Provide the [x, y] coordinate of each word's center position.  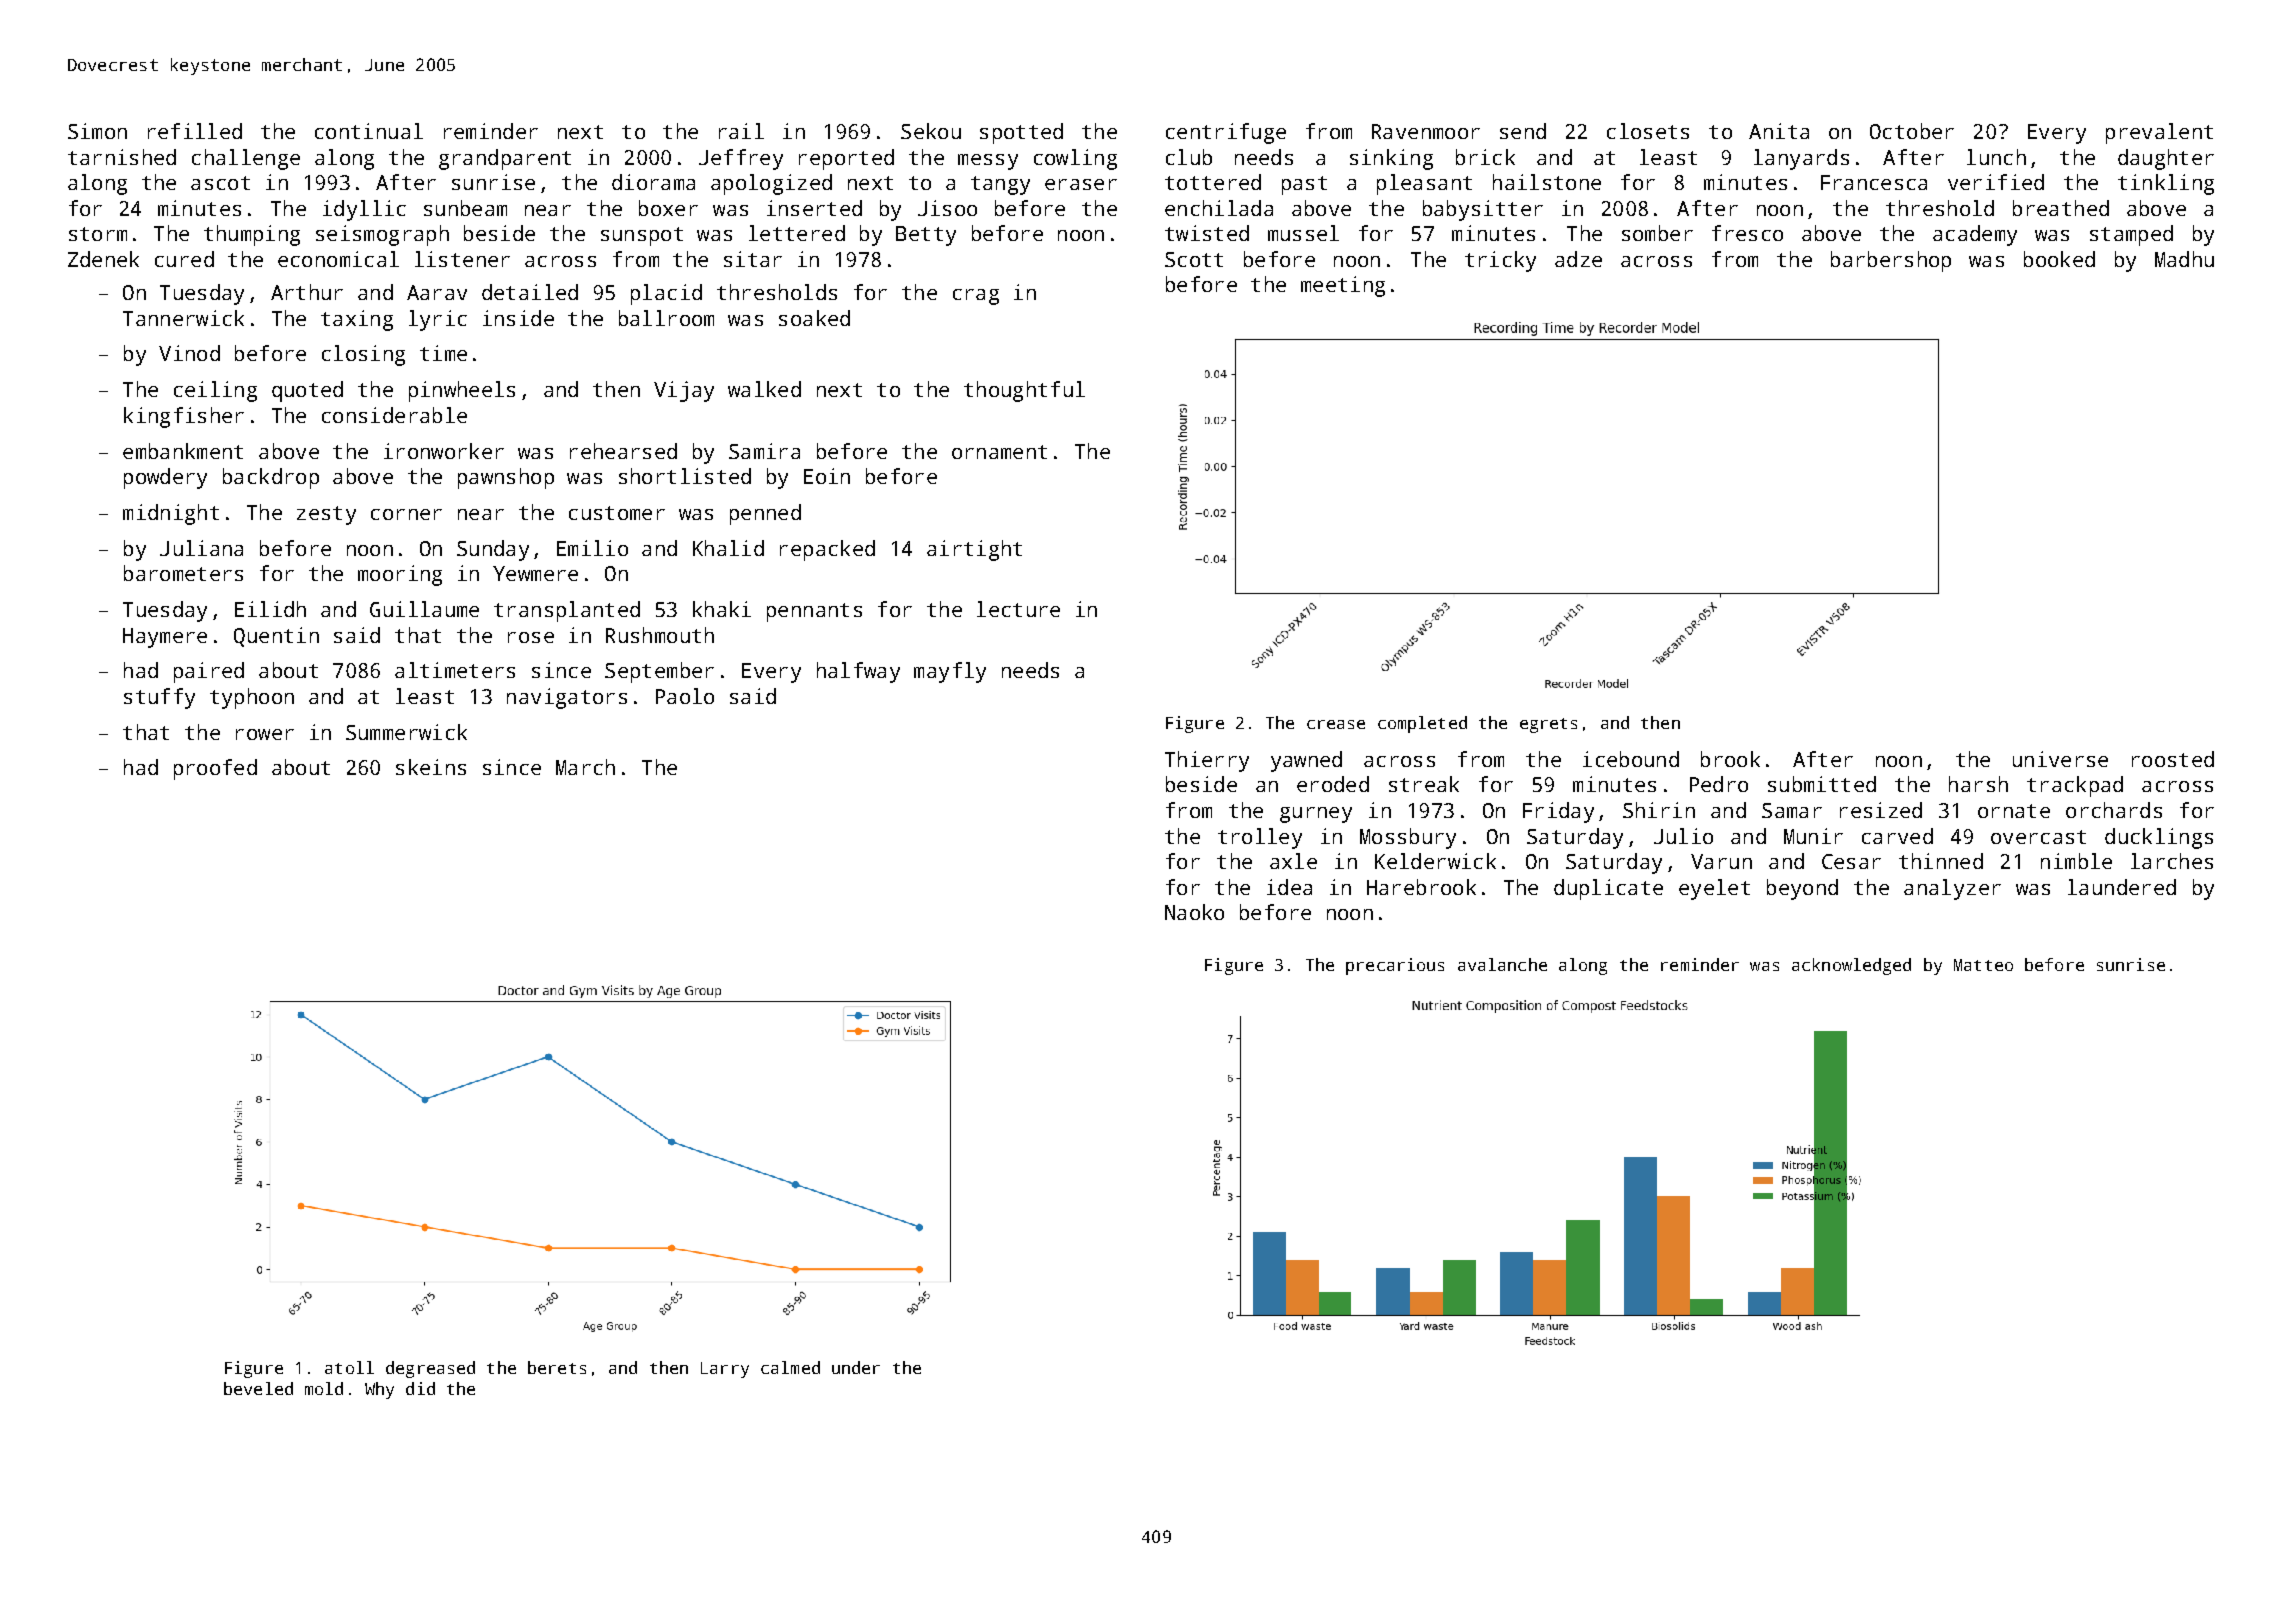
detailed [530, 292]
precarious [1395, 966]
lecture [1018, 609]
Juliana [201, 548]
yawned [1306, 761]
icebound [1631, 759]
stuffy [159, 698]
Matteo [1983, 965]
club [1189, 157]
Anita [1779, 131]
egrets [1548, 725]
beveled [258, 1388]
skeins [431, 767]
